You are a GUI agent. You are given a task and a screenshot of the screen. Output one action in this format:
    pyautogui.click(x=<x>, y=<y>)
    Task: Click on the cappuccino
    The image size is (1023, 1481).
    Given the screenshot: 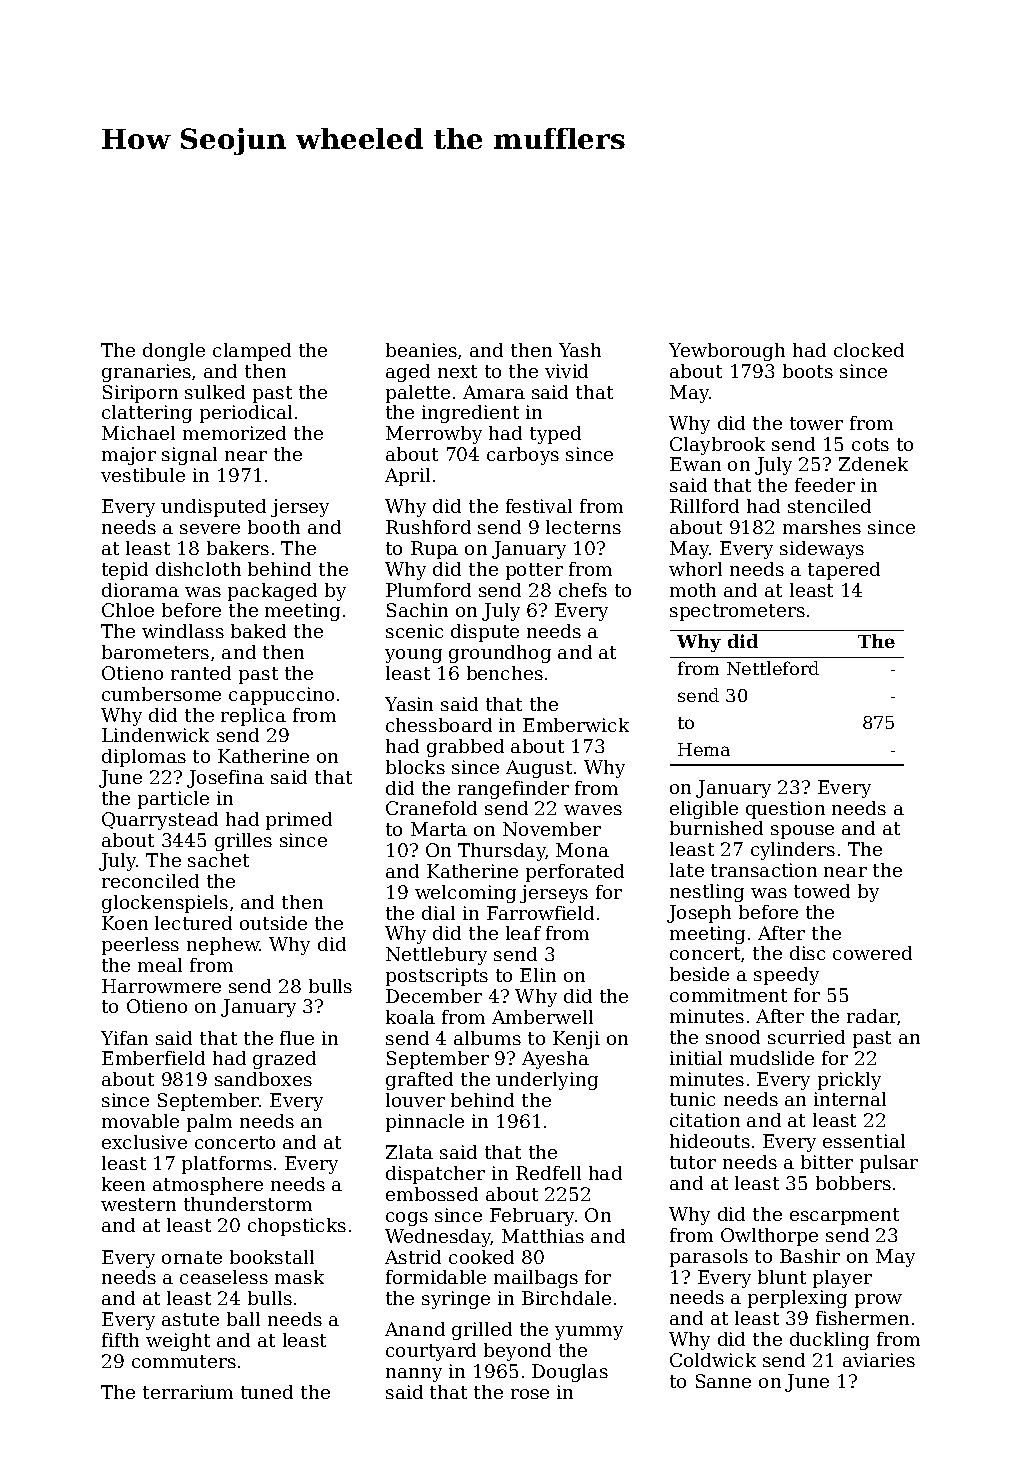 What is the action you would take?
    pyautogui.click(x=281, y=696)
